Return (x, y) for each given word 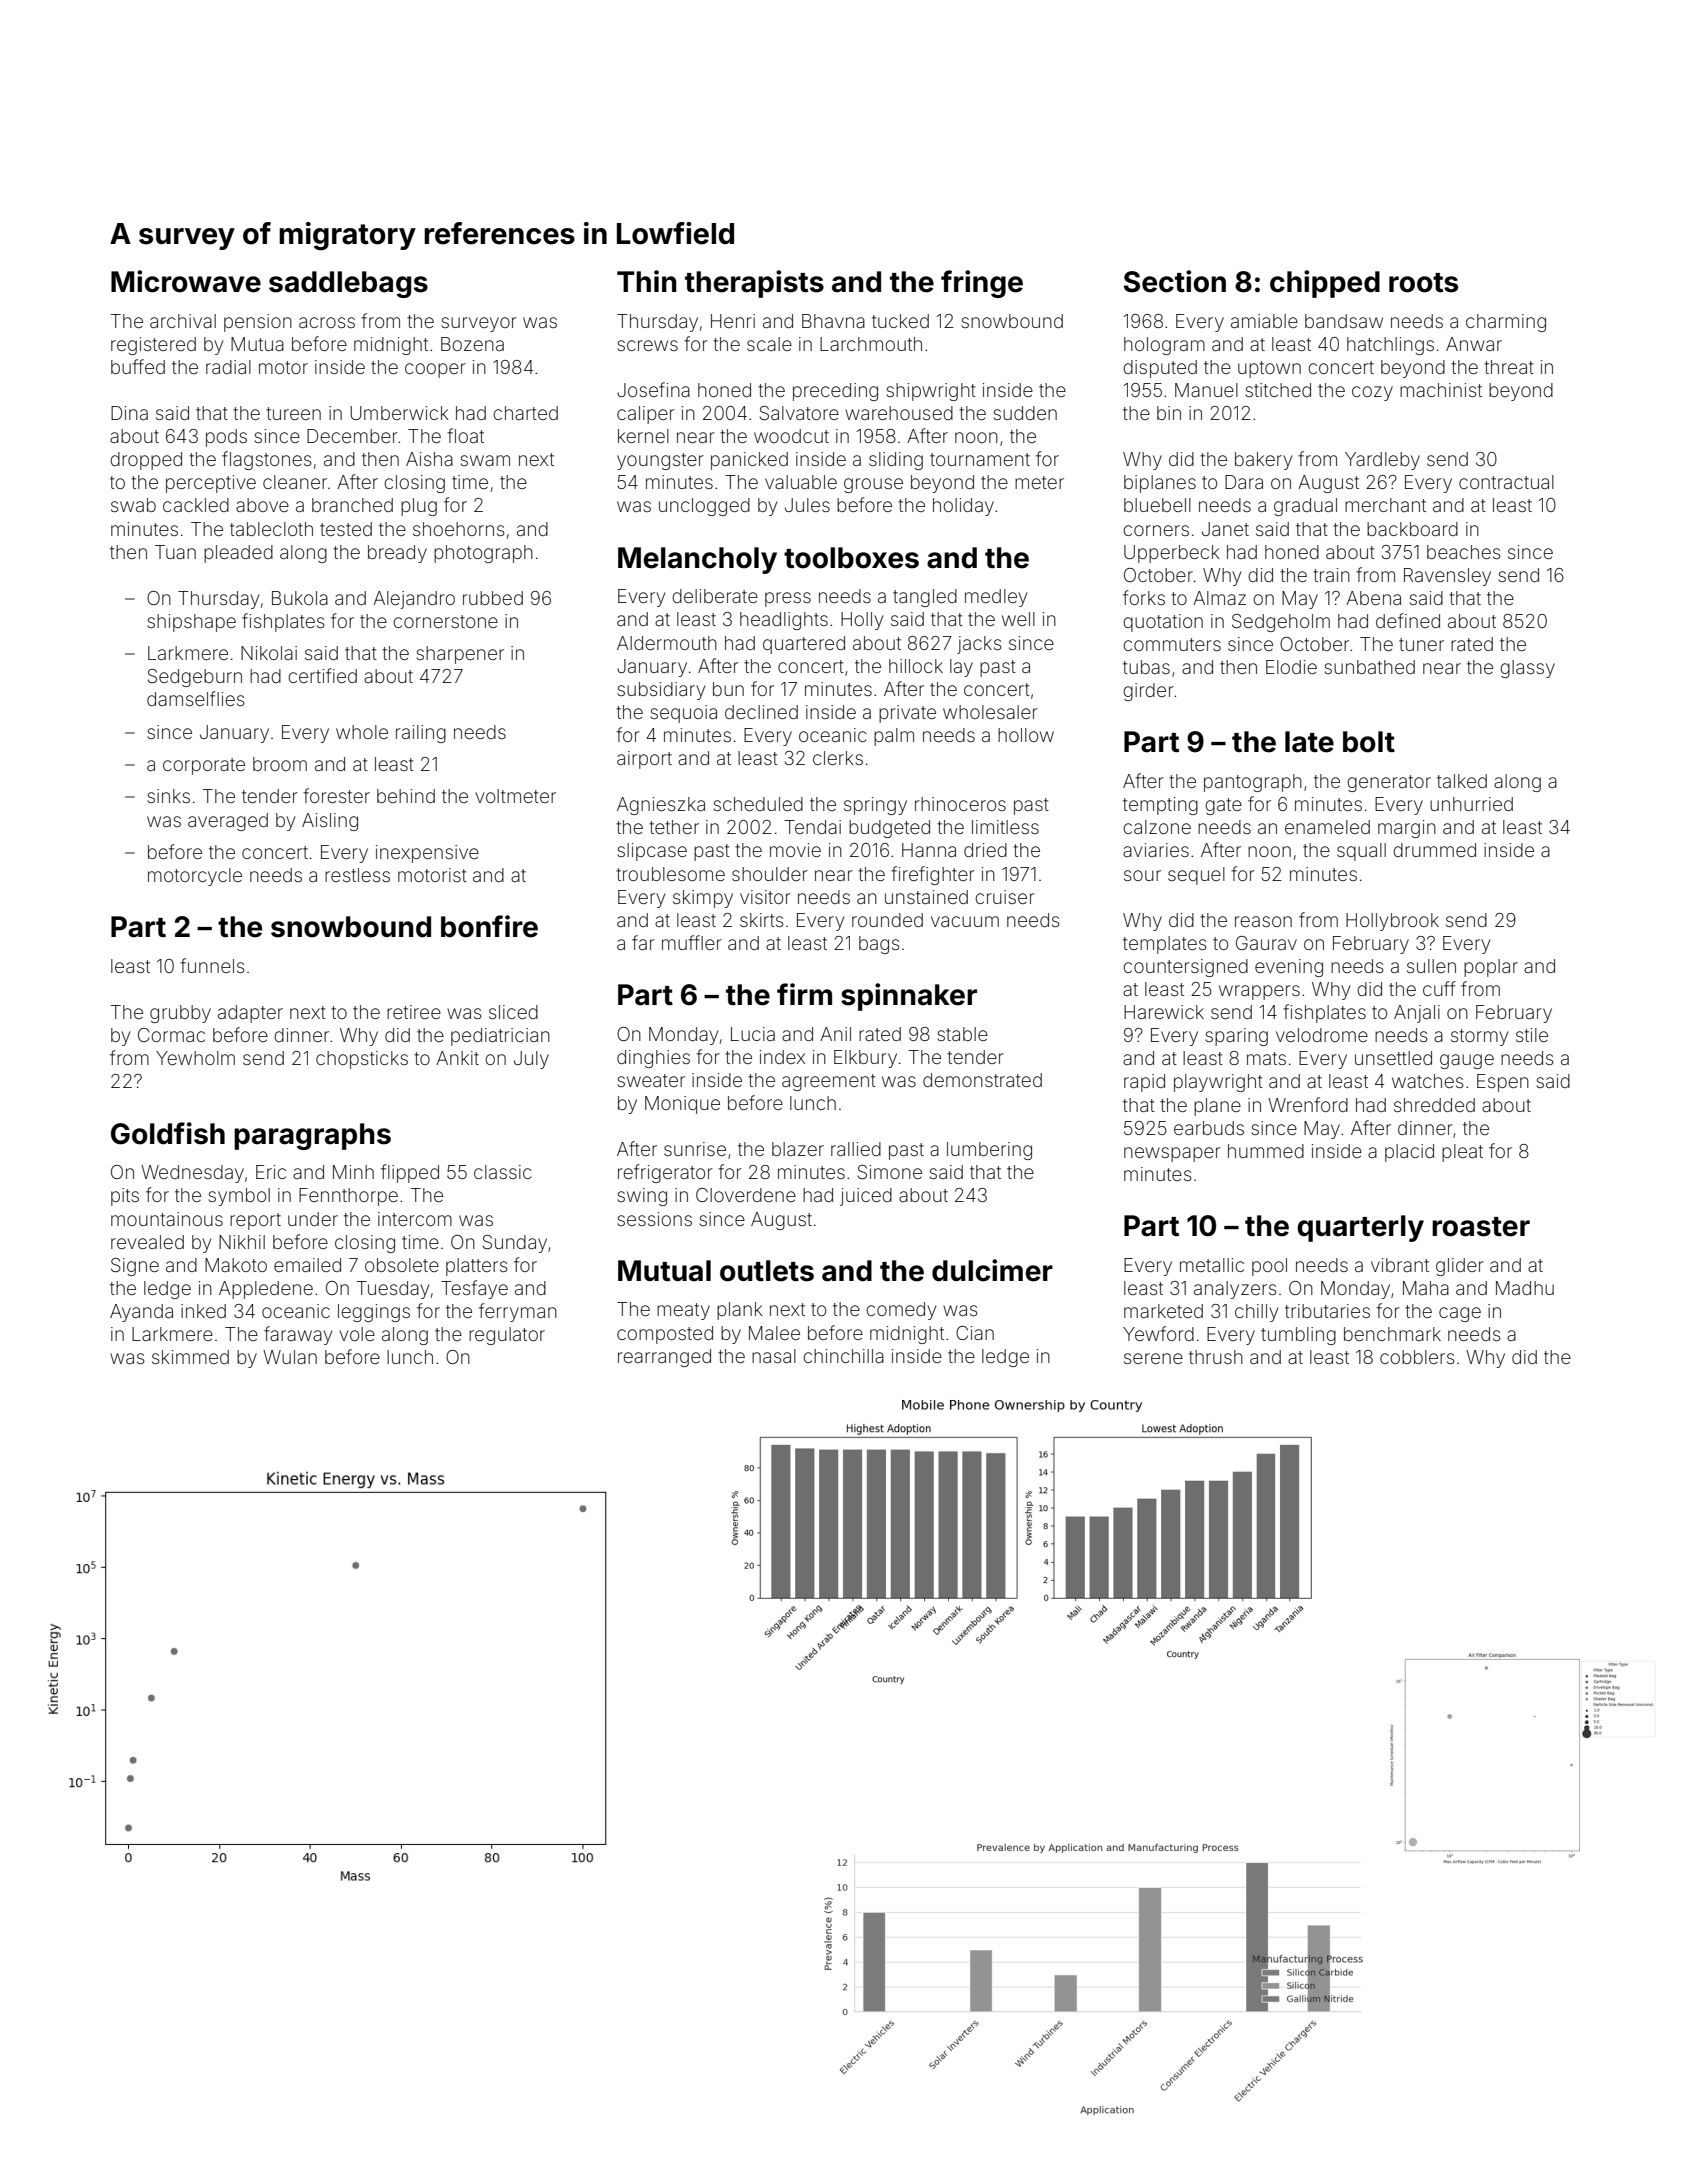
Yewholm (195, 1058)
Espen (1503, 1083)
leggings (374, 1313)
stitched (1278, 390)
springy (875, 806)
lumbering (989, 1151)
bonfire (489, 926)
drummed (1434, 850)
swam (485, 460)
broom (280, 764)
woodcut (791, 436)
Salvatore (799, 413)
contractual (1506, 482)
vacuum (965, 921)
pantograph (1253, 783)
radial (228, 367)
